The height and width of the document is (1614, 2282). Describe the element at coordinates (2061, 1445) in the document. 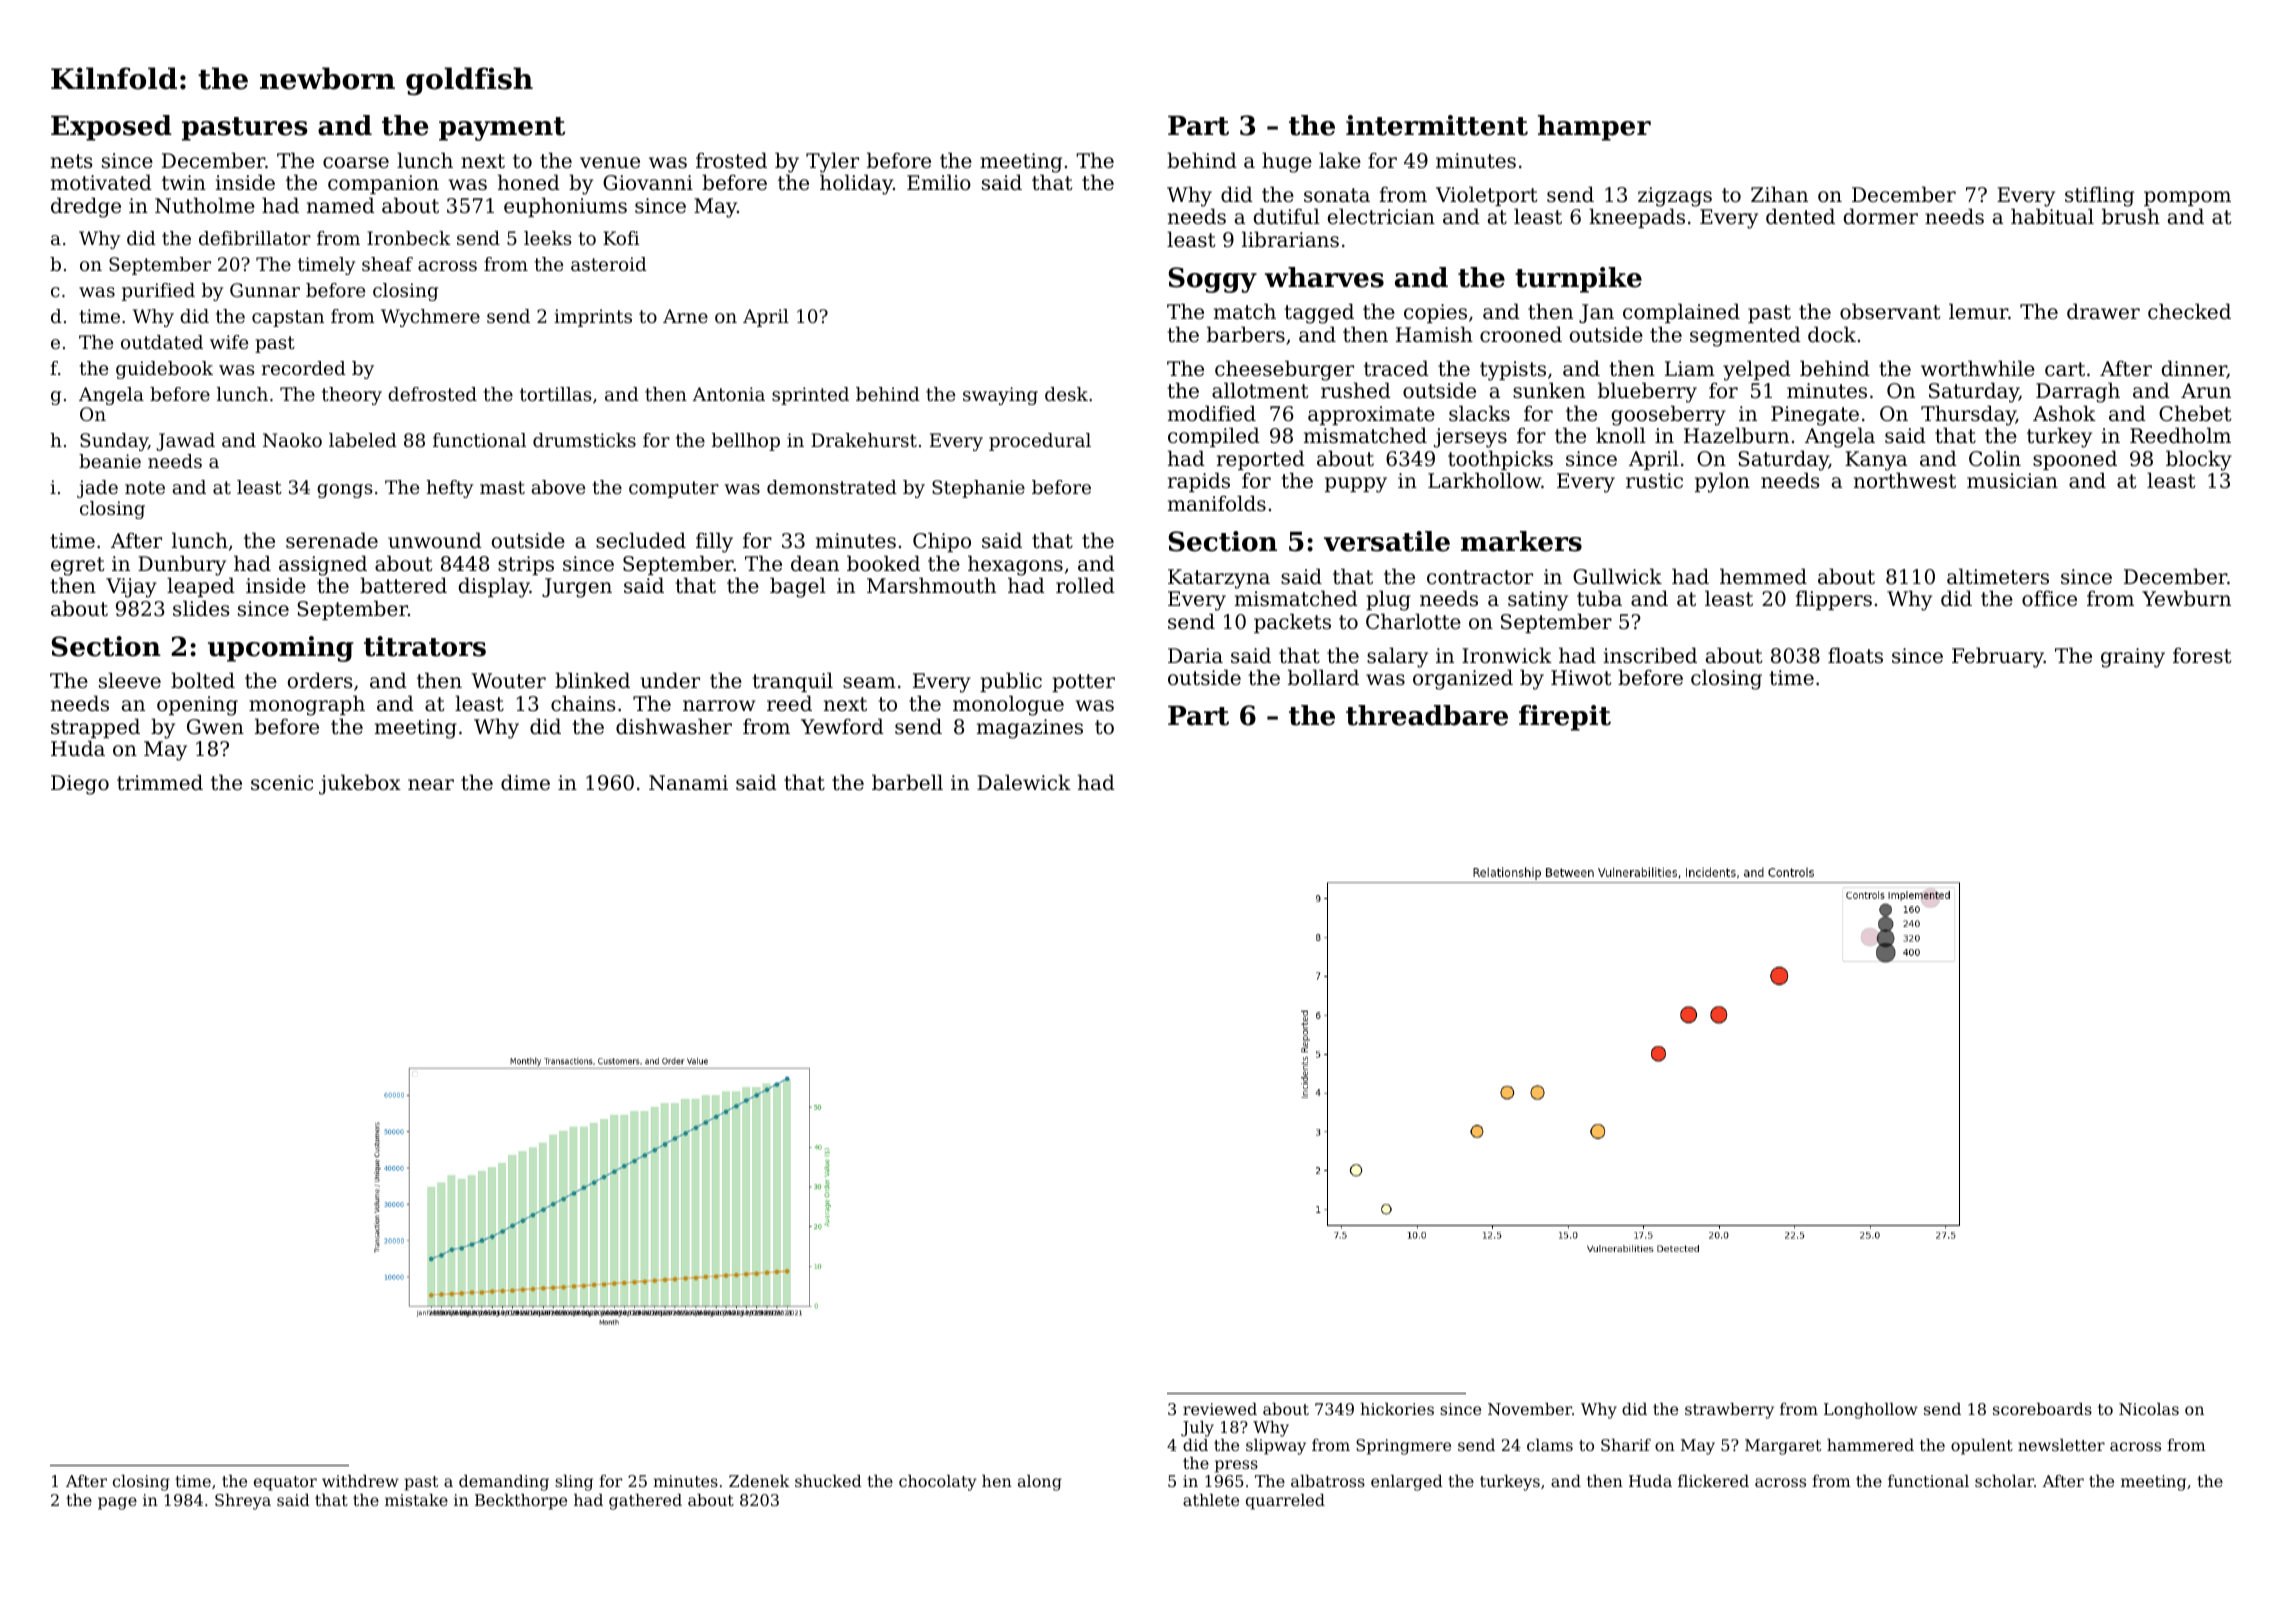

I see `newsletter` at that location.
